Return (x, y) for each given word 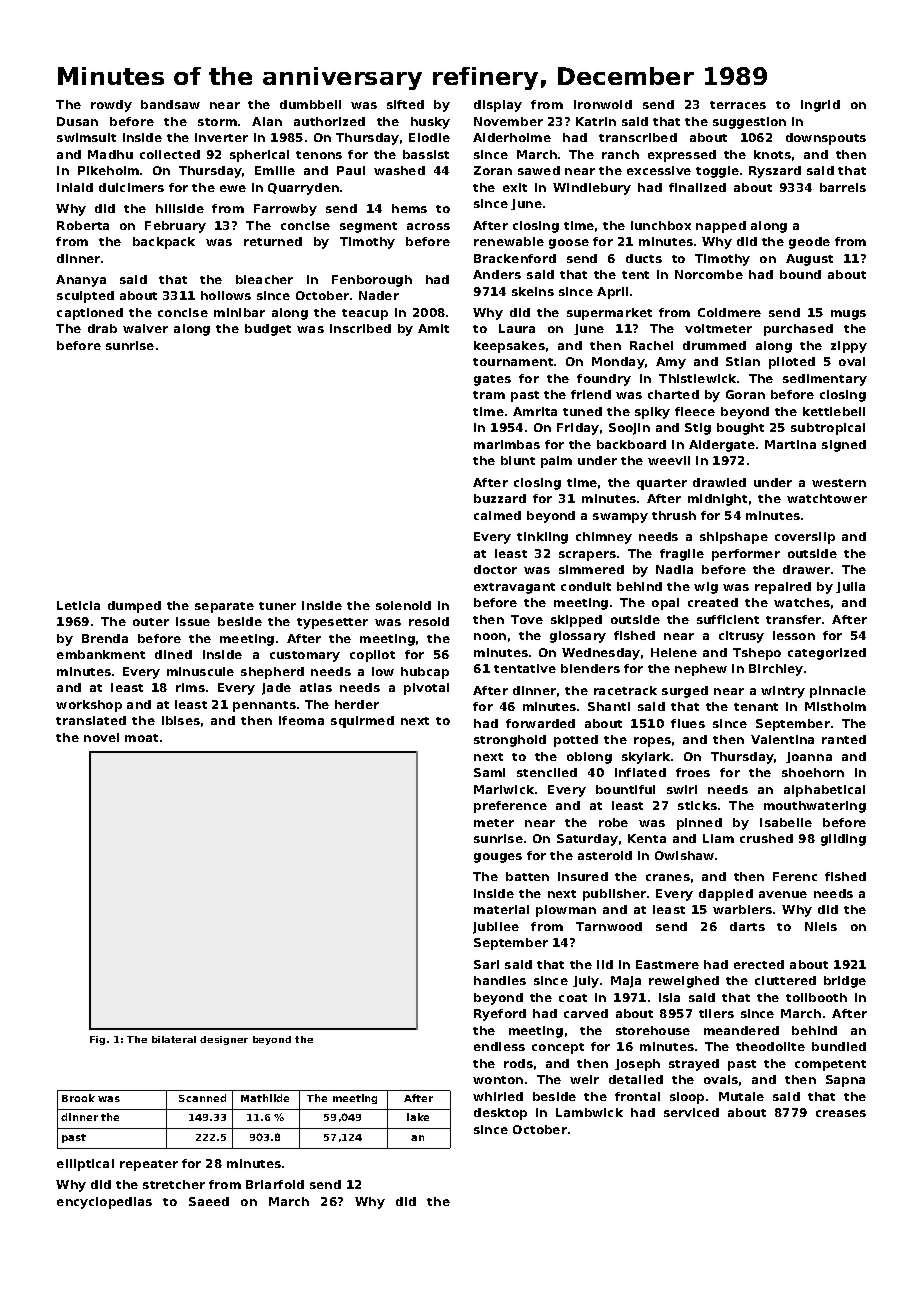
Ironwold (603, 104)
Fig (97, 1040)
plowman (566, 911)
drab (102, 328)
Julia (850, 587)
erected (759, 964)
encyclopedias (104, 1203)
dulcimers (131, 187)
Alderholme (512, 137)
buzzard (500, 498)
